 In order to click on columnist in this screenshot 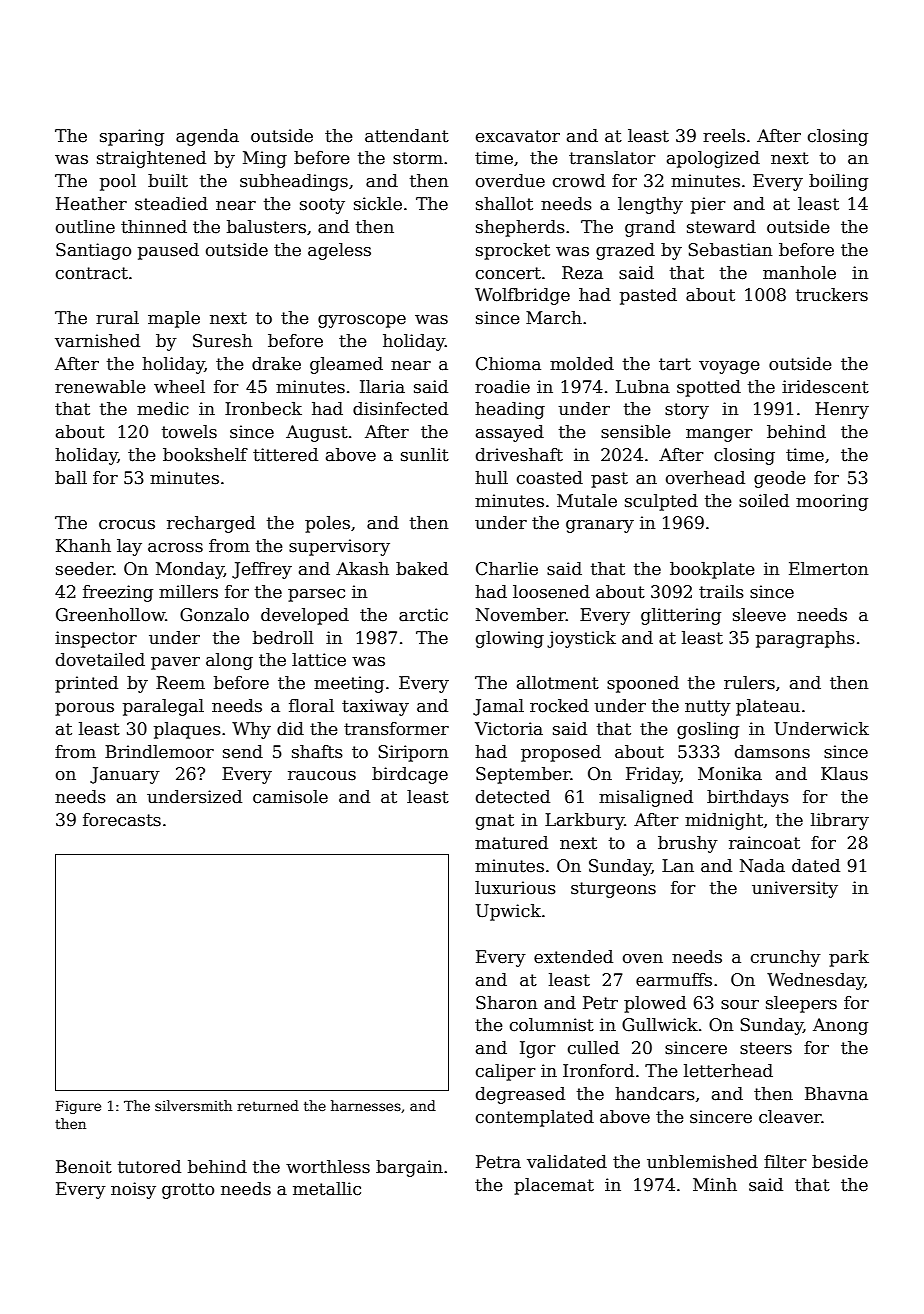, I will do `click(552, 1025)`.
